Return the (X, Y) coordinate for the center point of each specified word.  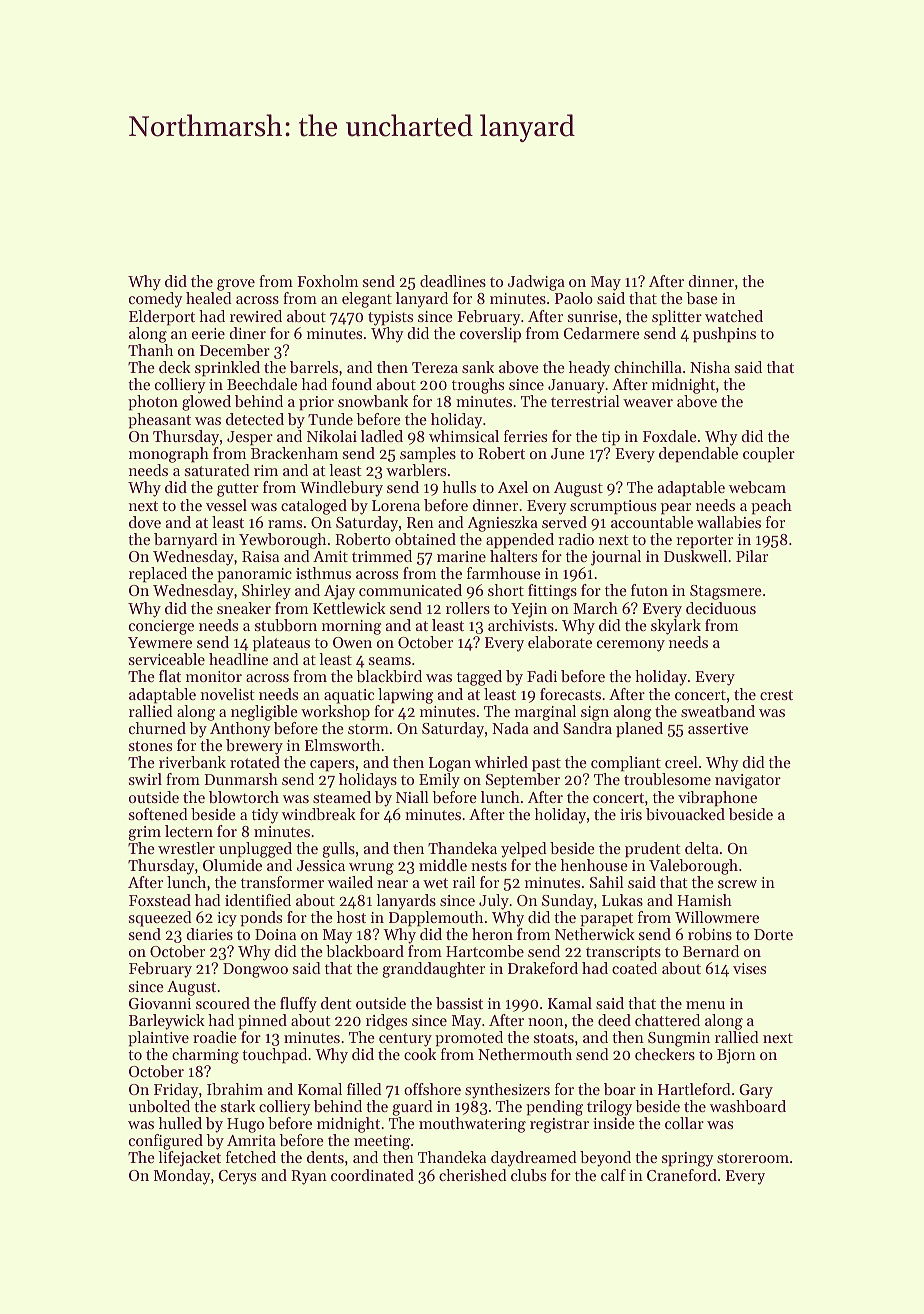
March (595, 608)
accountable (652, 522)
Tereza (435, 367)
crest (776, 695)
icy (227, 919)
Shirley (266, 592)
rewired (256, 316)
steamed (342, 797)
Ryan (309, 1177)
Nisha (710, 367)
